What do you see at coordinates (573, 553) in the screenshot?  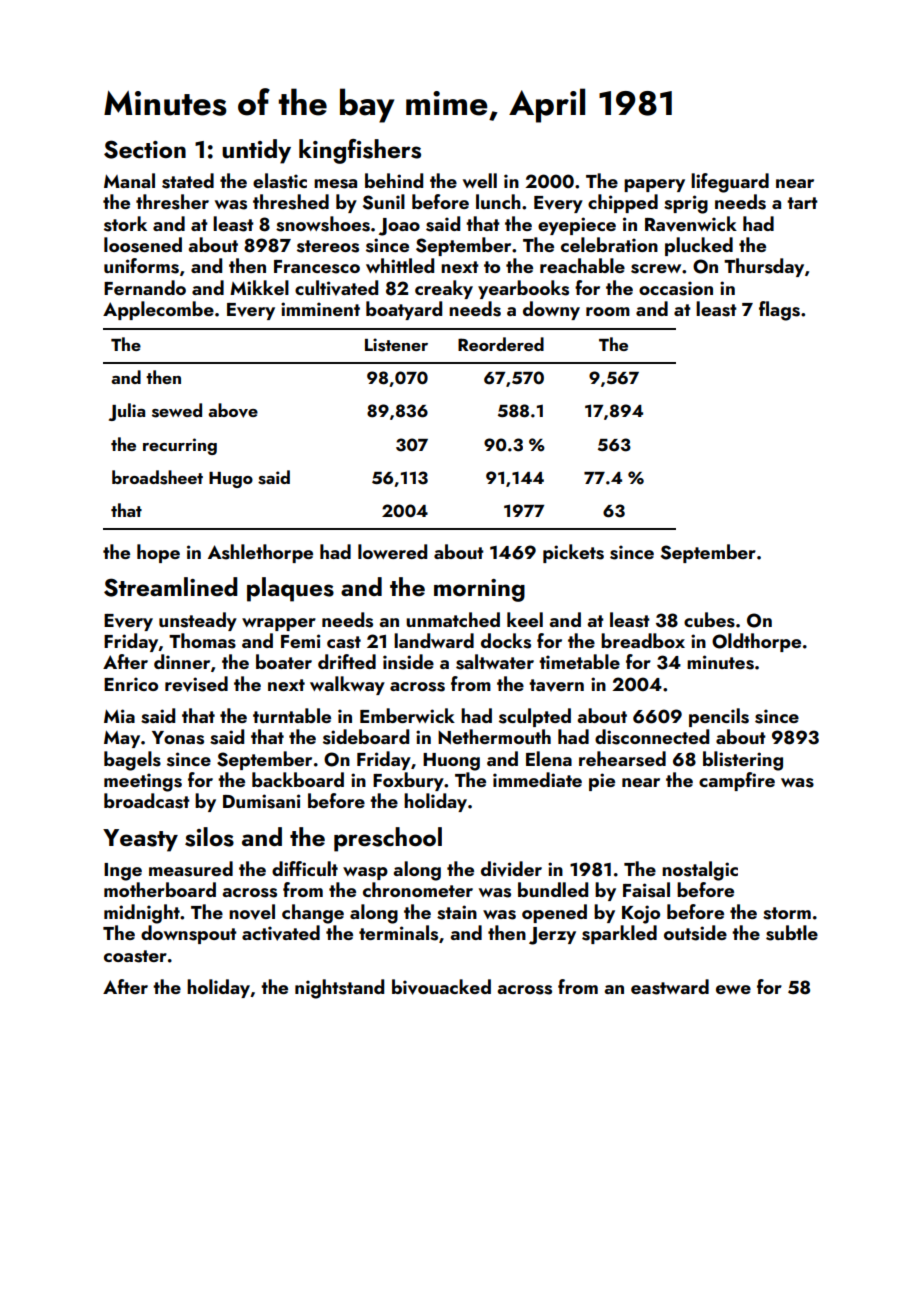 I see `pickets` at bounding box center [573, 553].
